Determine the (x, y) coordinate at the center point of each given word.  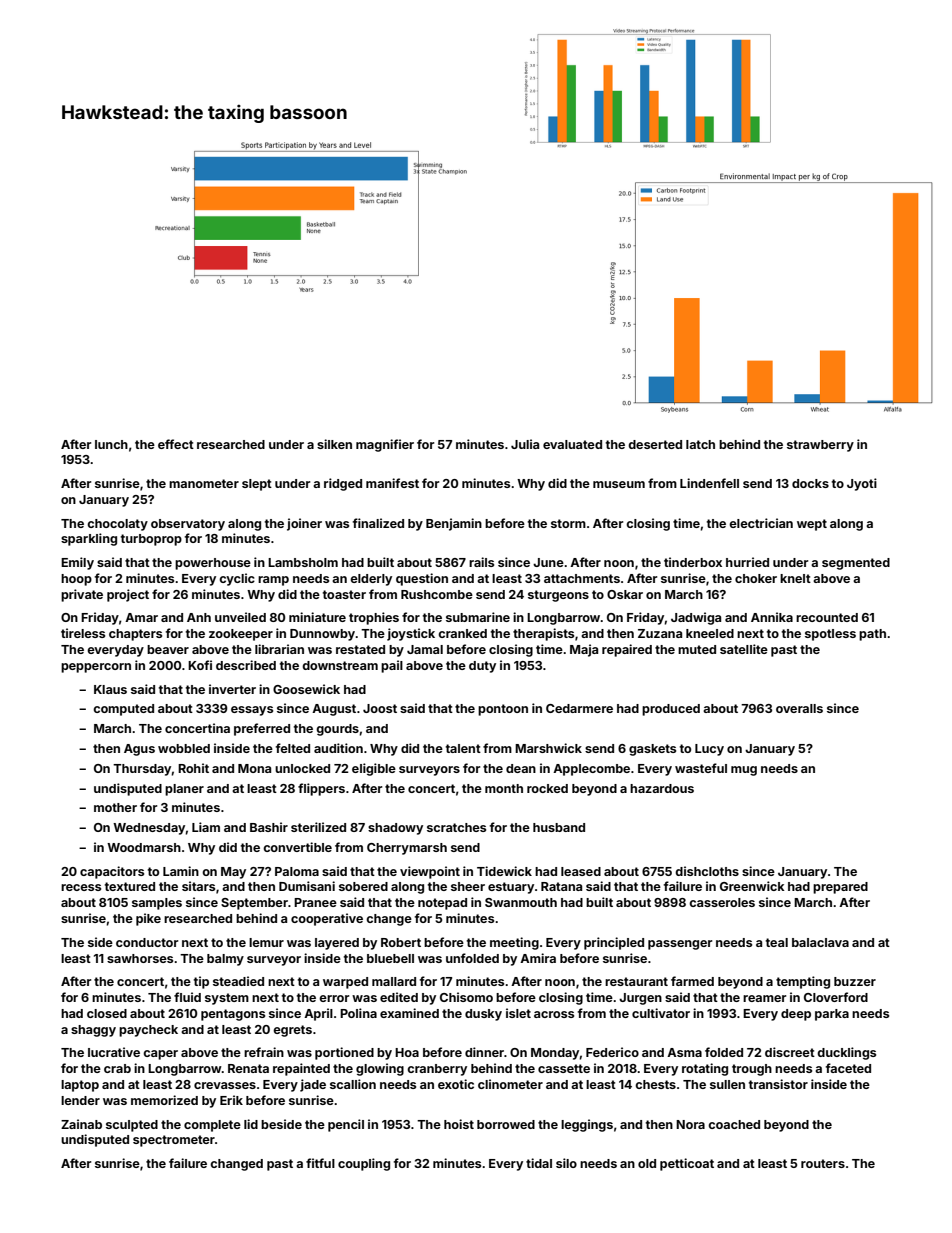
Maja (584, 650)
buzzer (855, 981)
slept (257, 485)
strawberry (820, 446)
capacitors (112, 872)
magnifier (385, 445)
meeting (514, 943)
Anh (199, 617)
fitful (320, 1163)
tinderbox (693, 562)
